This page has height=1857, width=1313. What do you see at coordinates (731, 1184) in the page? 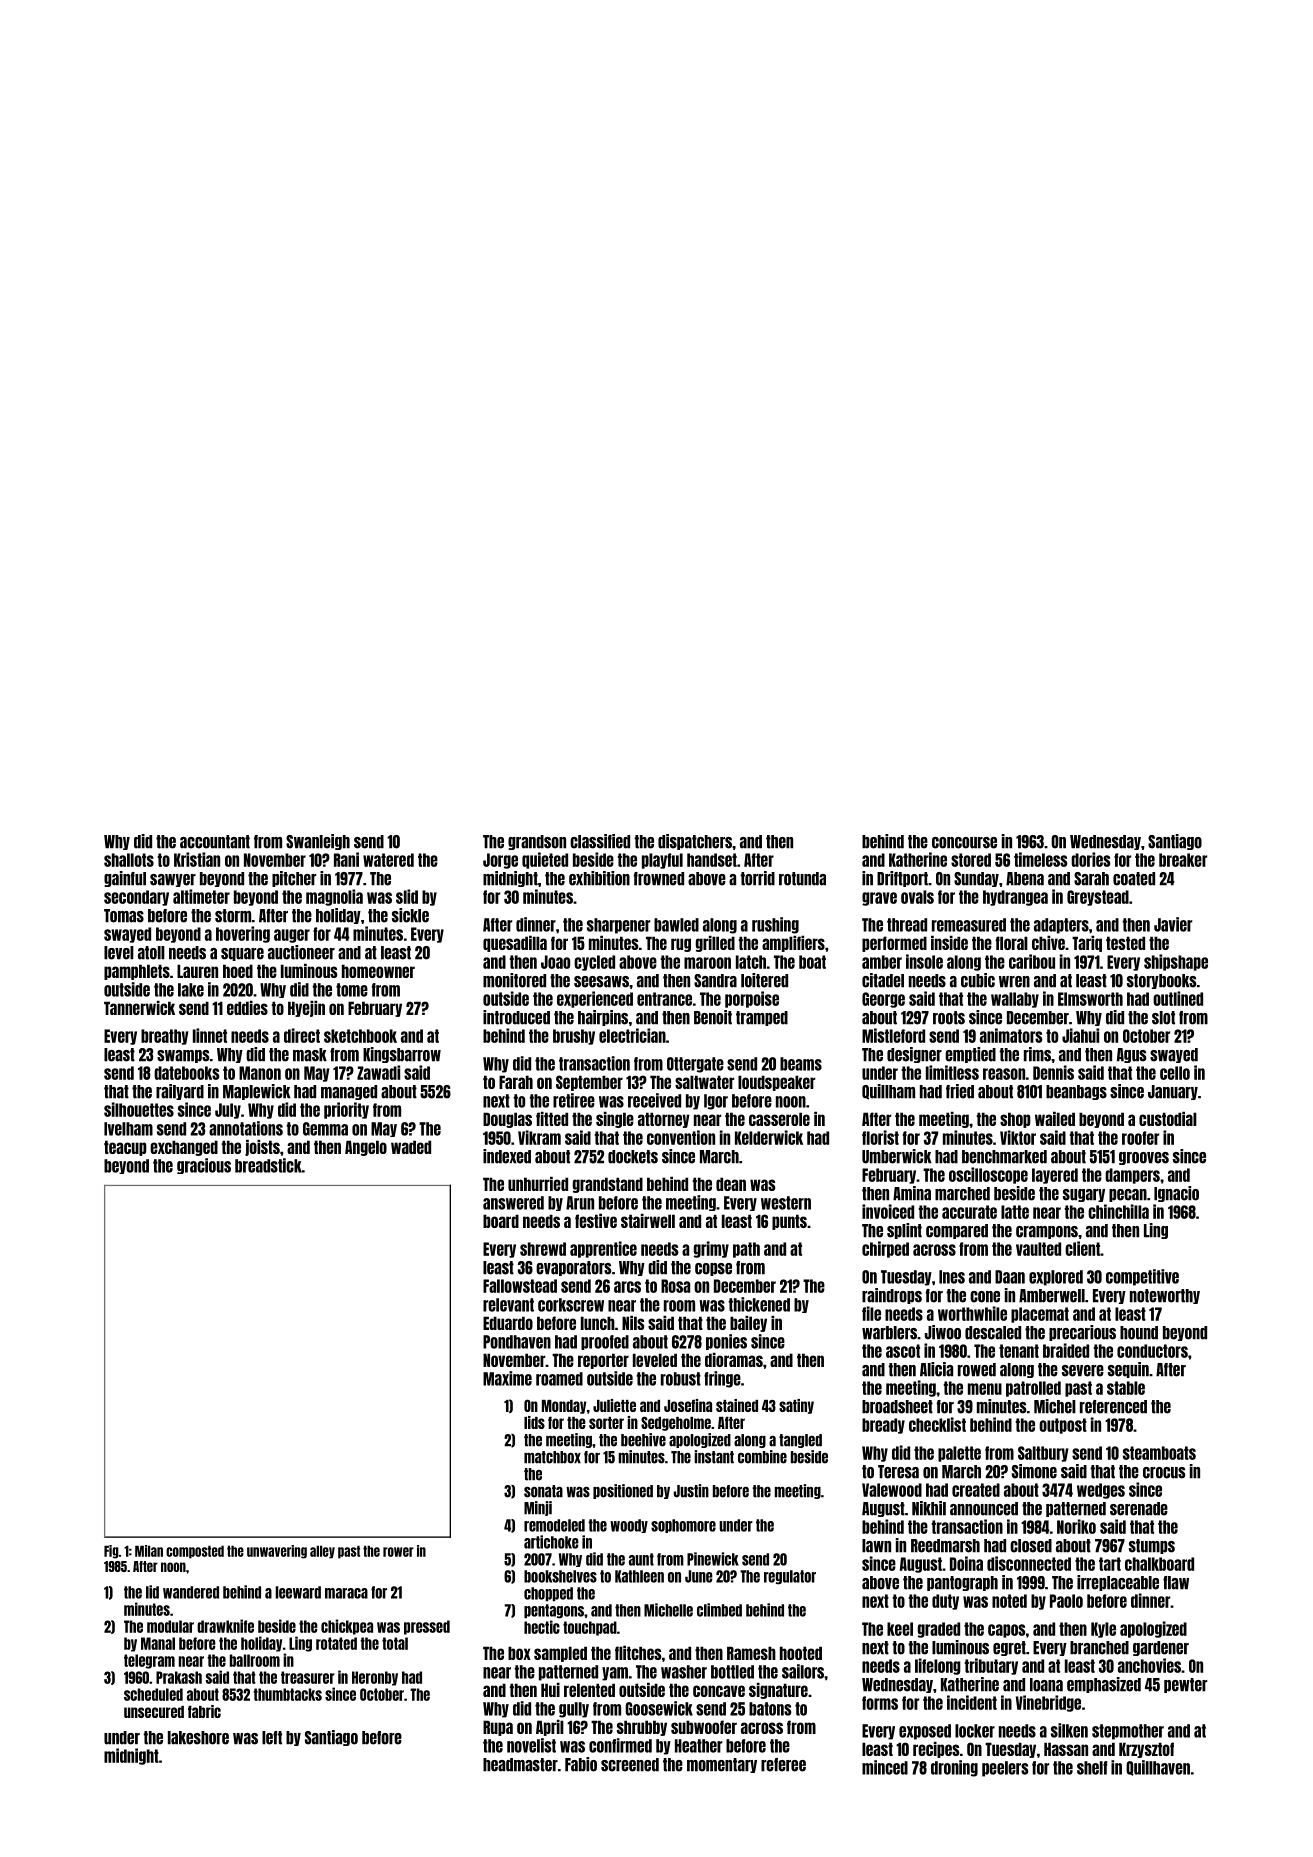
I see `dean` at bounding box center [731, 1184].
